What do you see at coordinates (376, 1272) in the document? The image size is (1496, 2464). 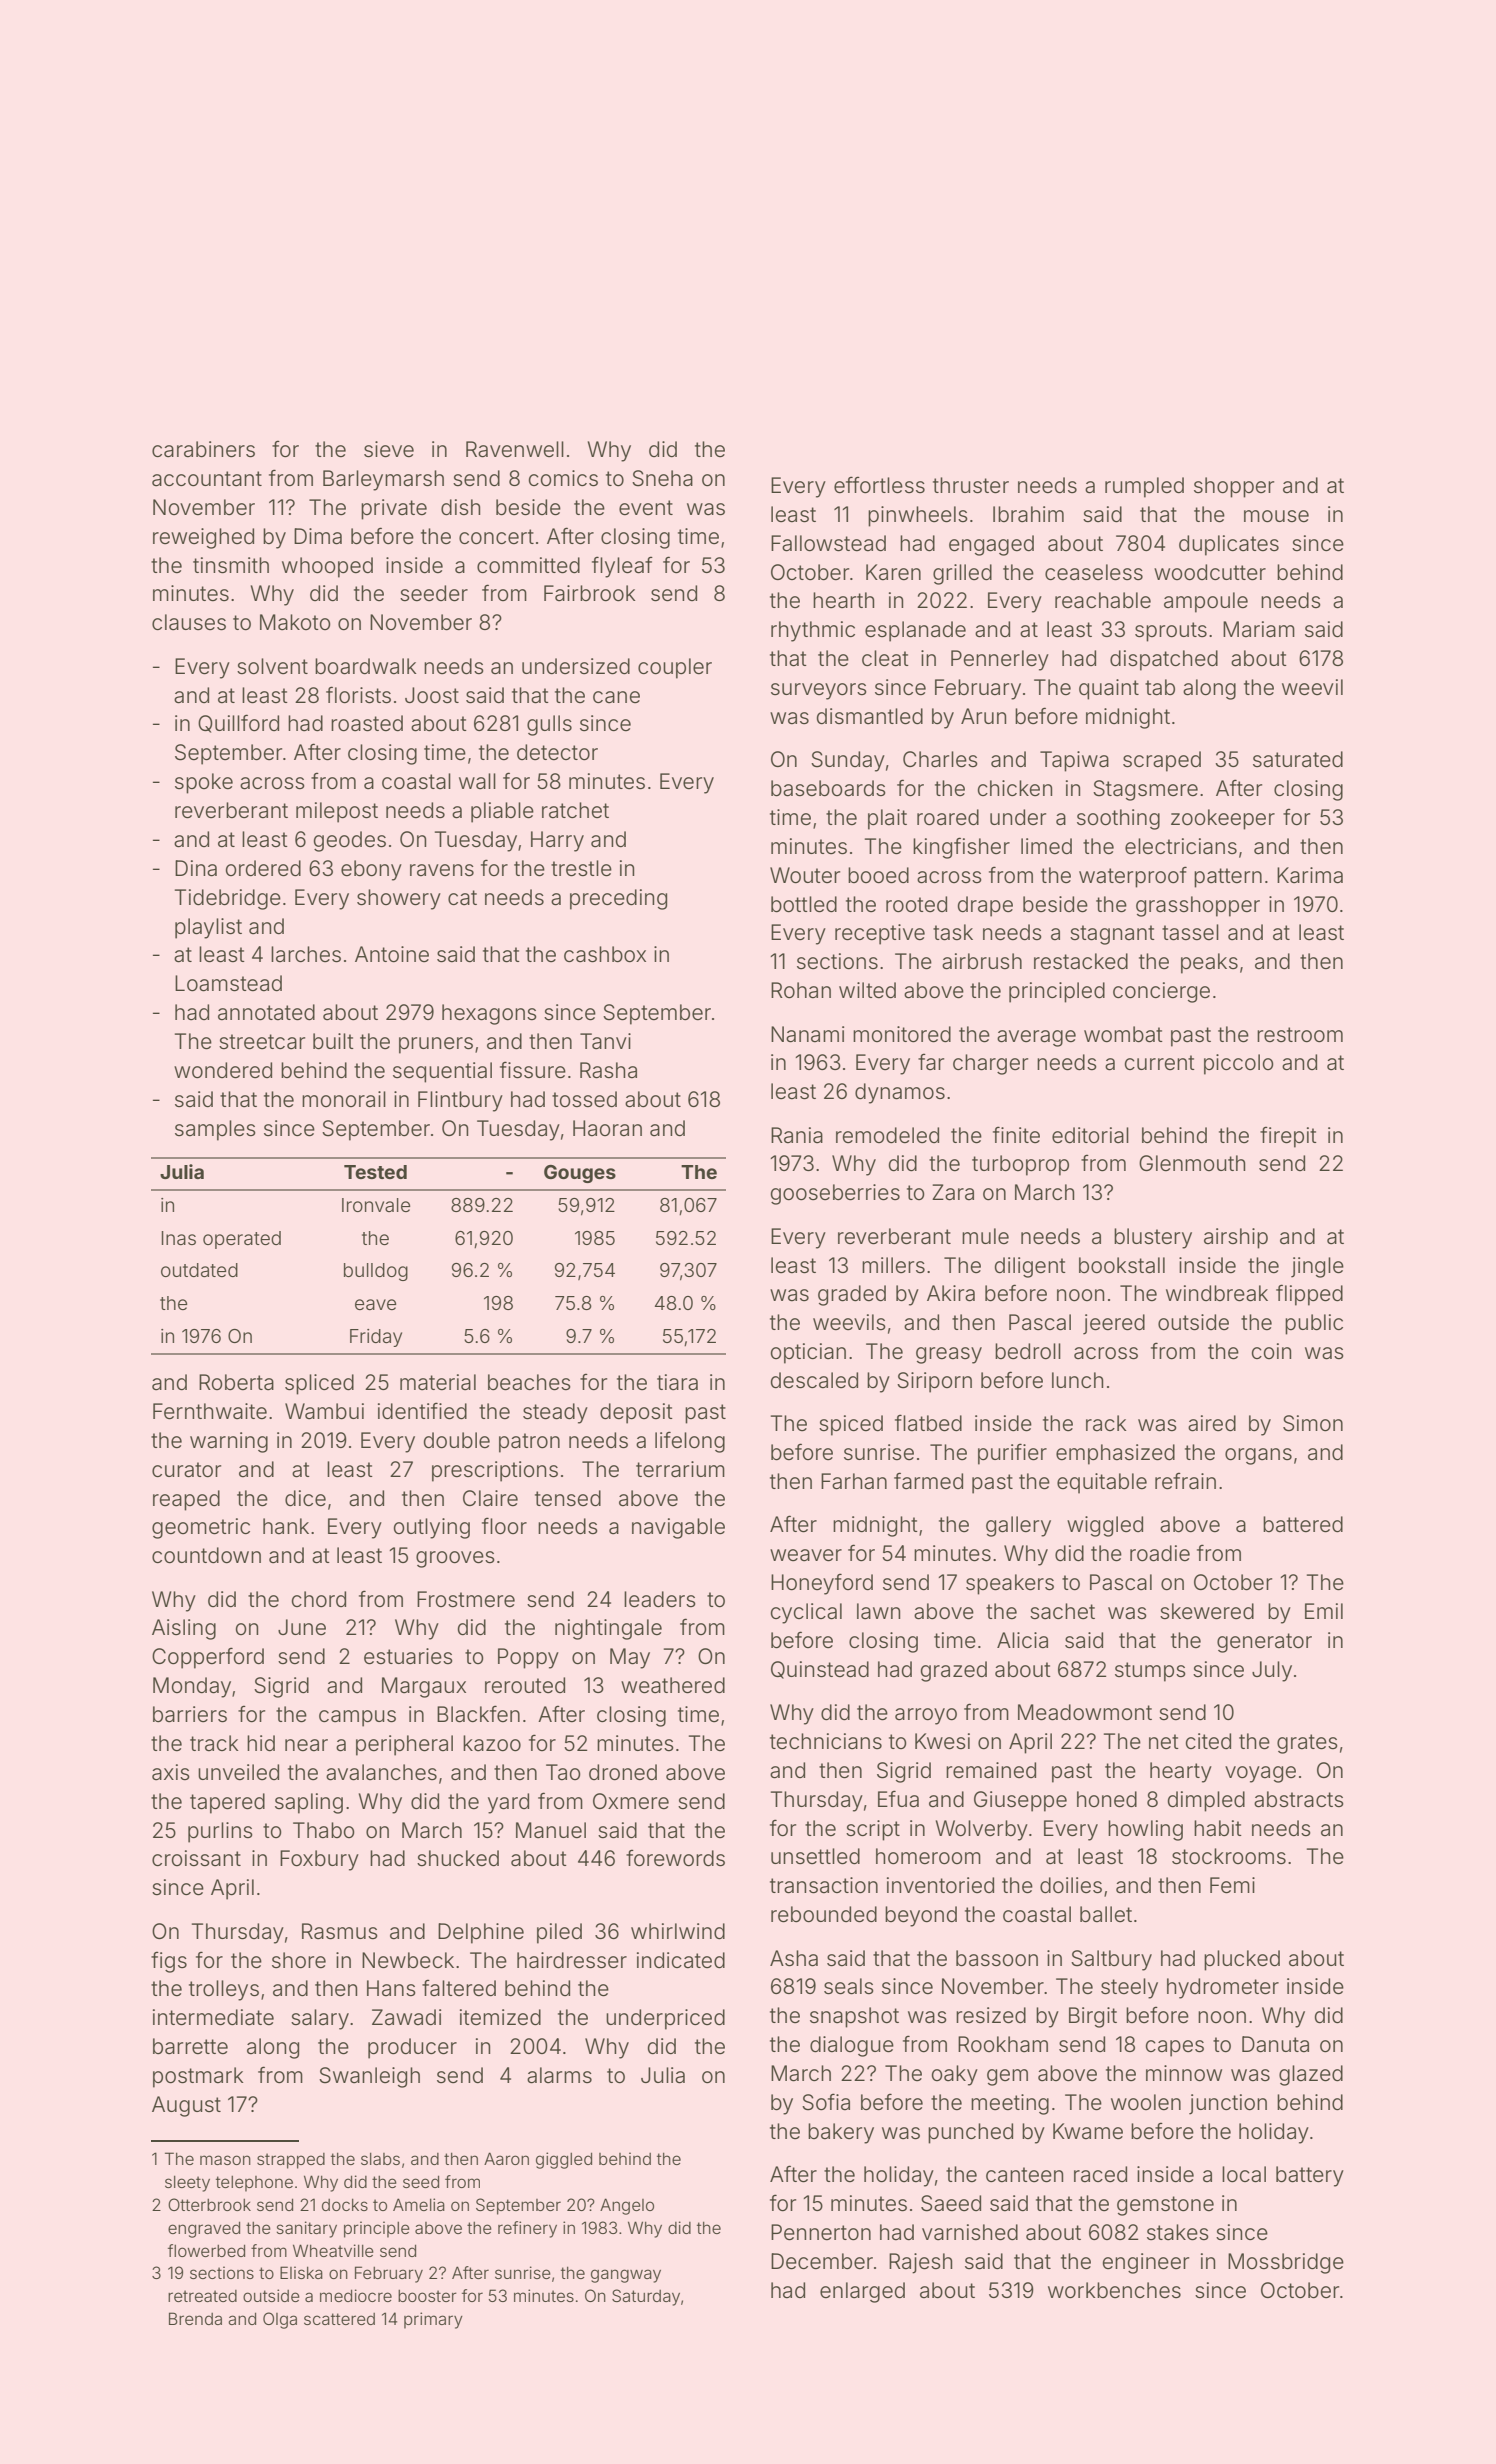 I see `bulldog` at bounding box center [376, 1272].
